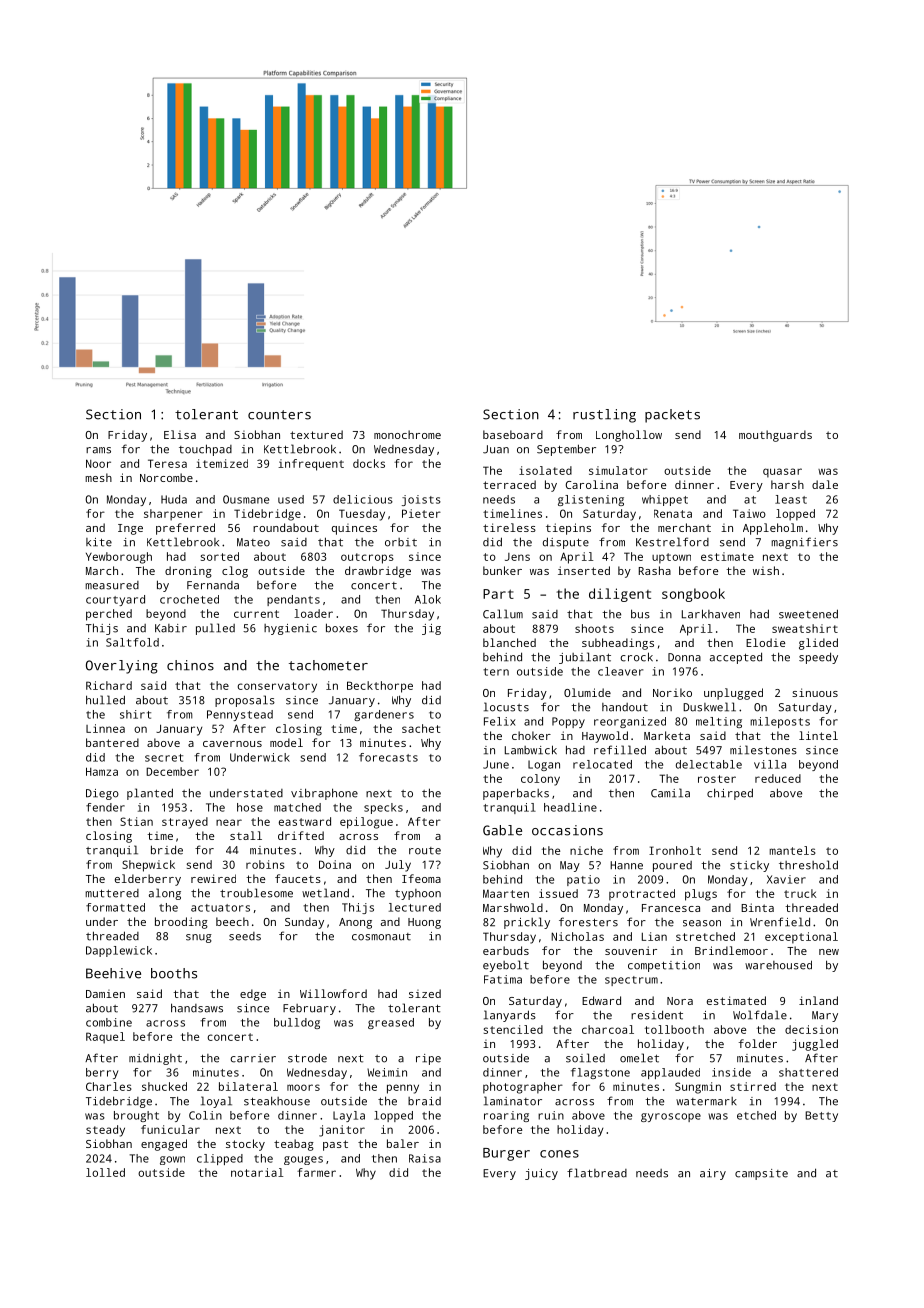  What do you see at coordinates (171, 628) in the screenshot?
I see `Kabir` at bounding box center [171, 628].
